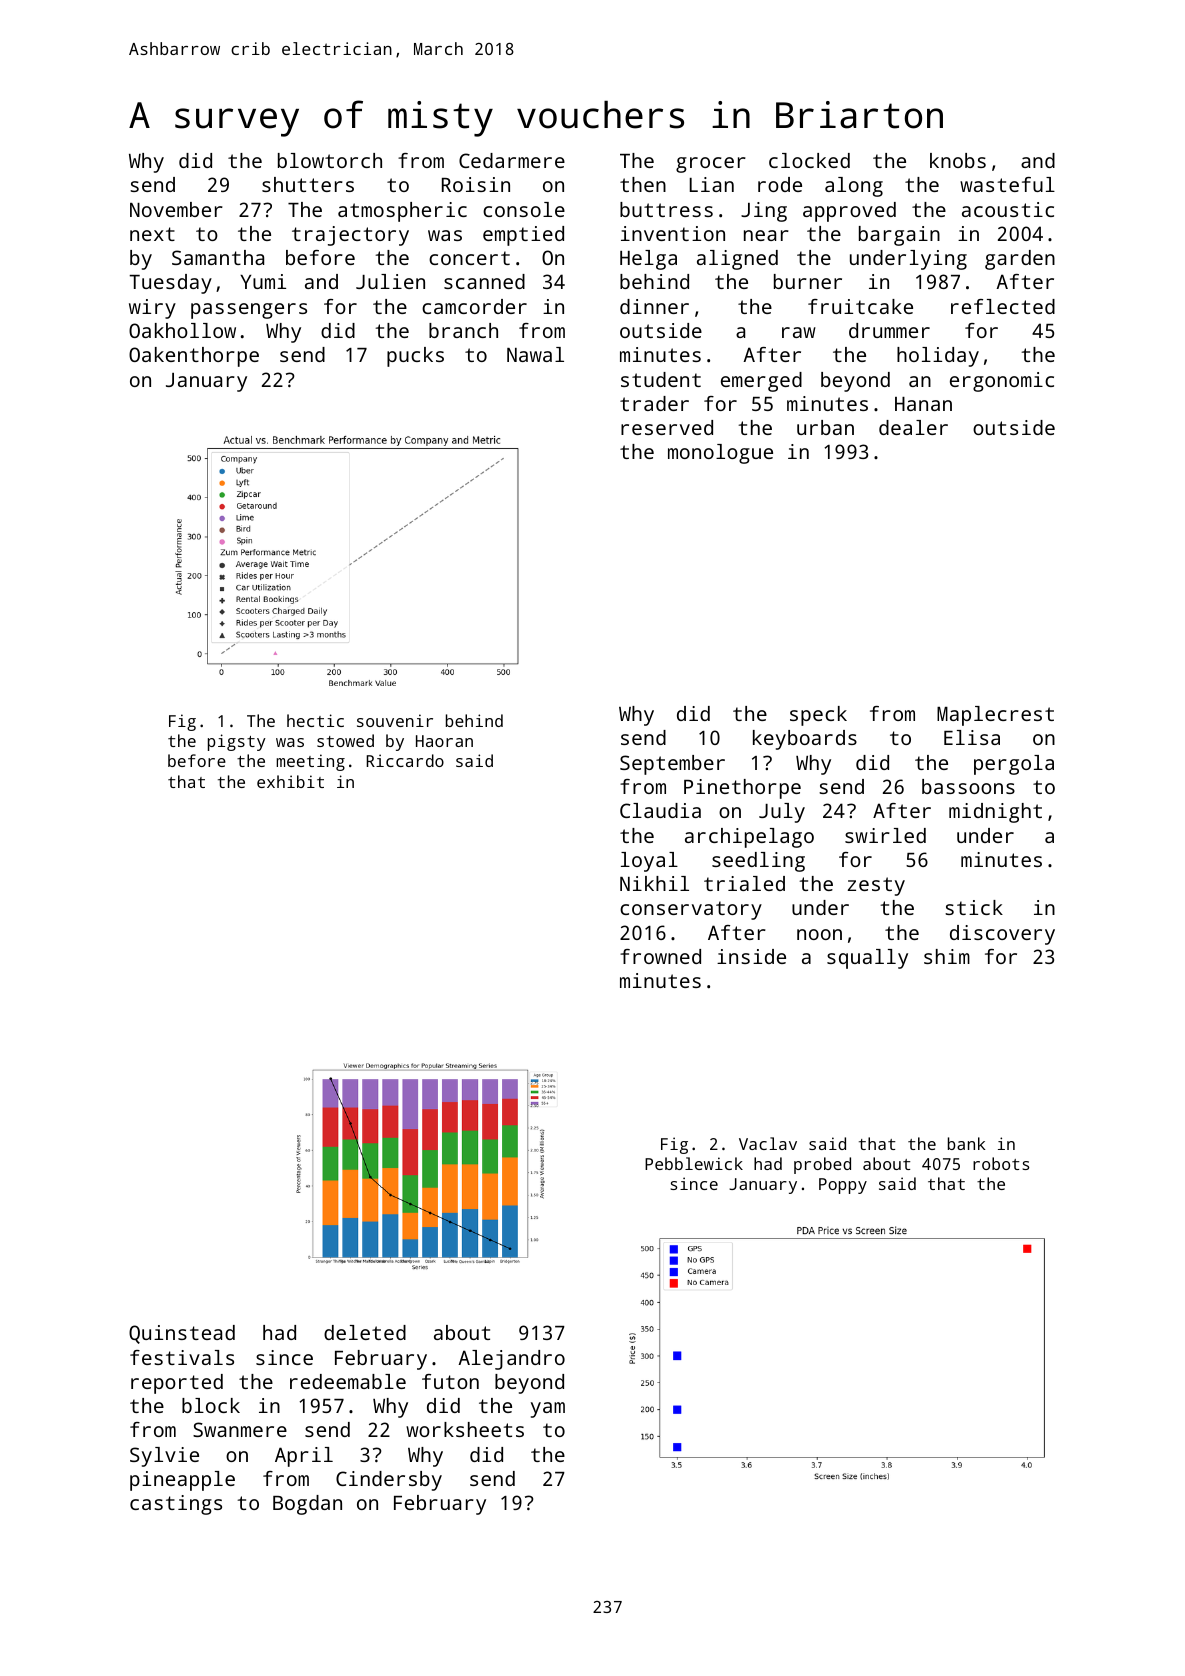 Image resolution: width=1185 pixels, height=1676 pixels. Describe the element at coordinates (315, 720) in the screenshot. I see `hectic` at that location.
